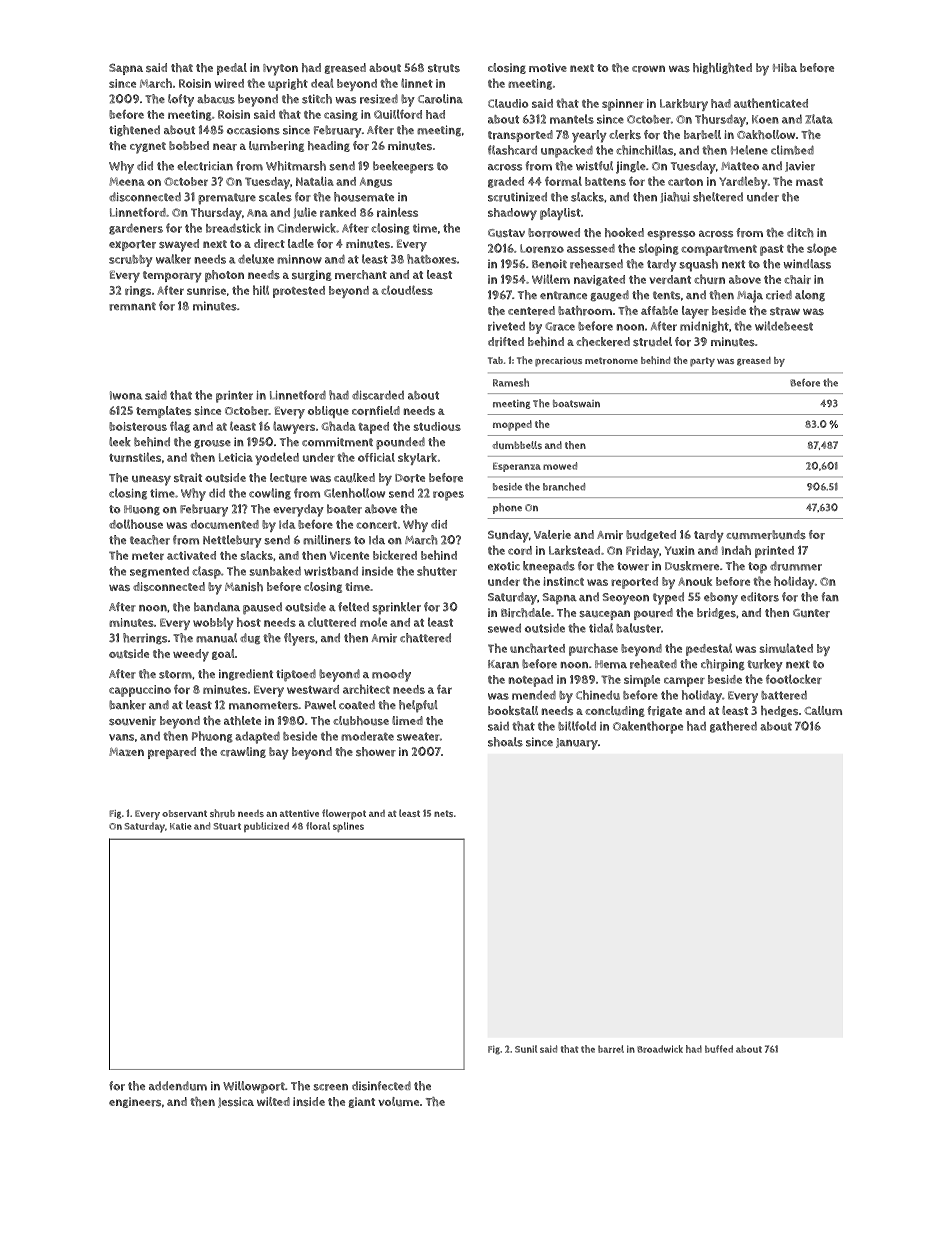 The width and height of the document is (952, 1233). What do you see at coordinates (181, 826) in the document?
I see `Katie` at bounding box center [181, 826].
